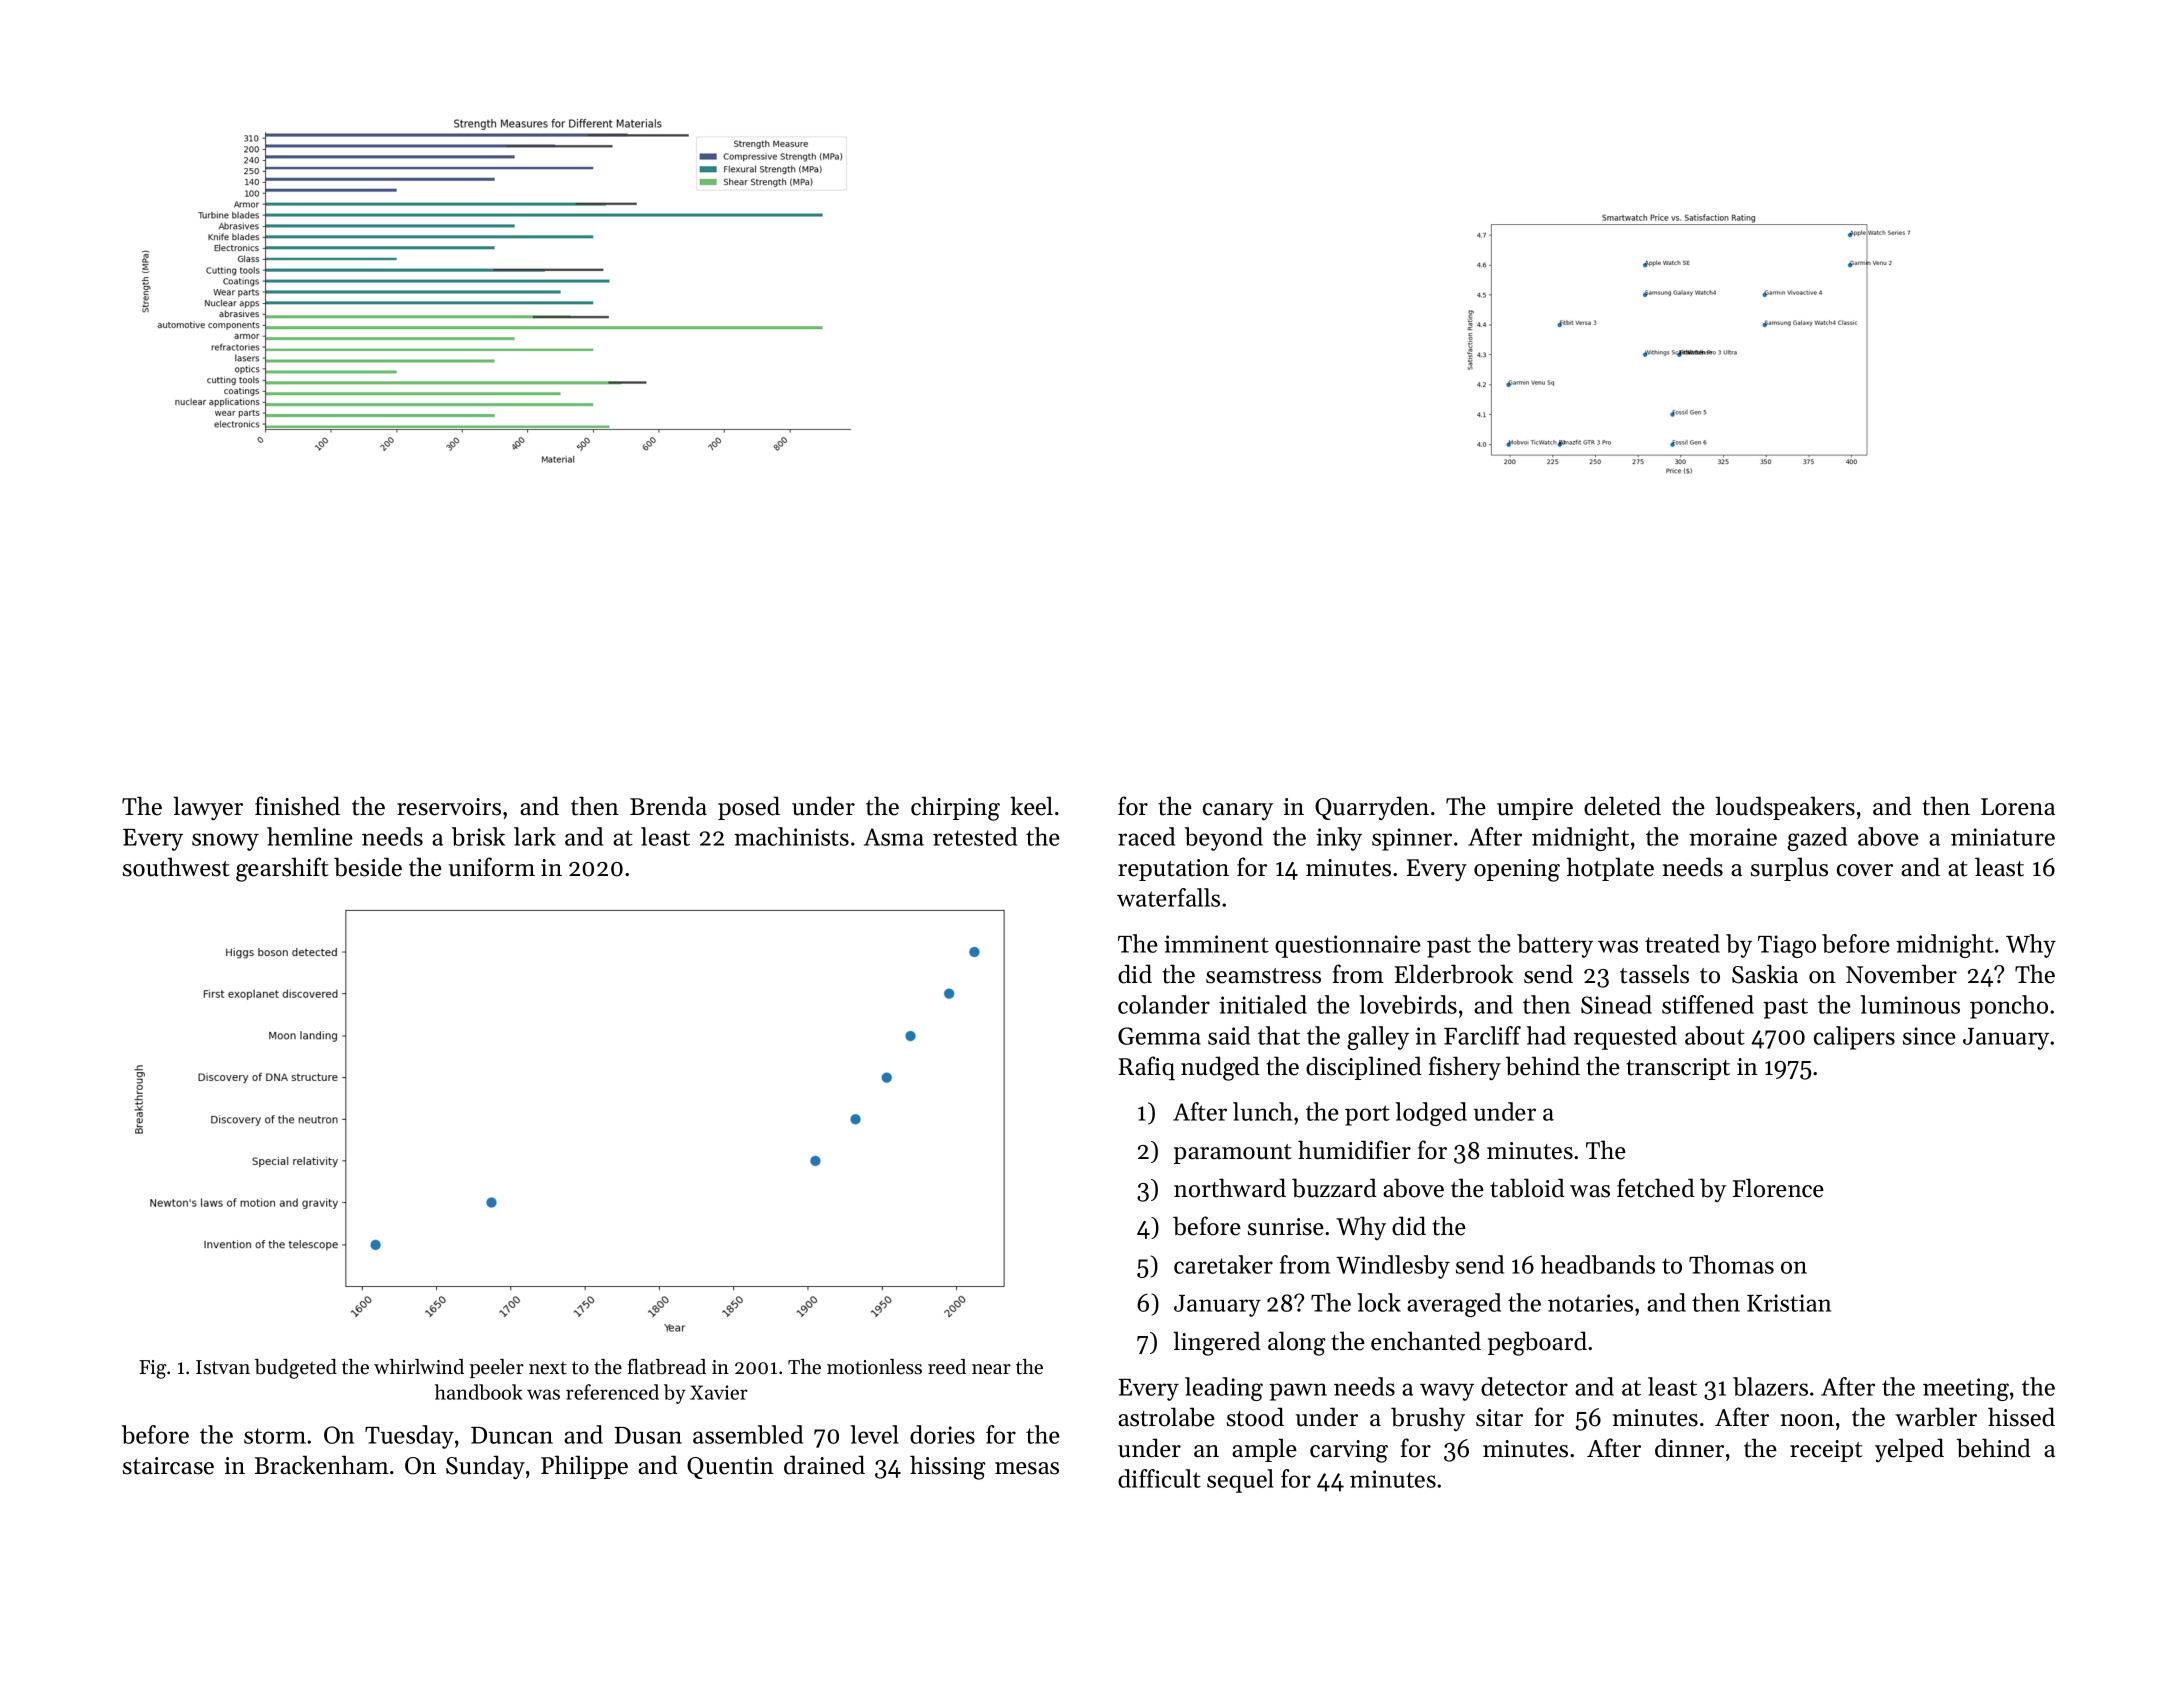 This screenshot has width=2178, height=1683. Describe the element at coordinates (1031, 806) in the screenshot. I see `keel` at that location.
